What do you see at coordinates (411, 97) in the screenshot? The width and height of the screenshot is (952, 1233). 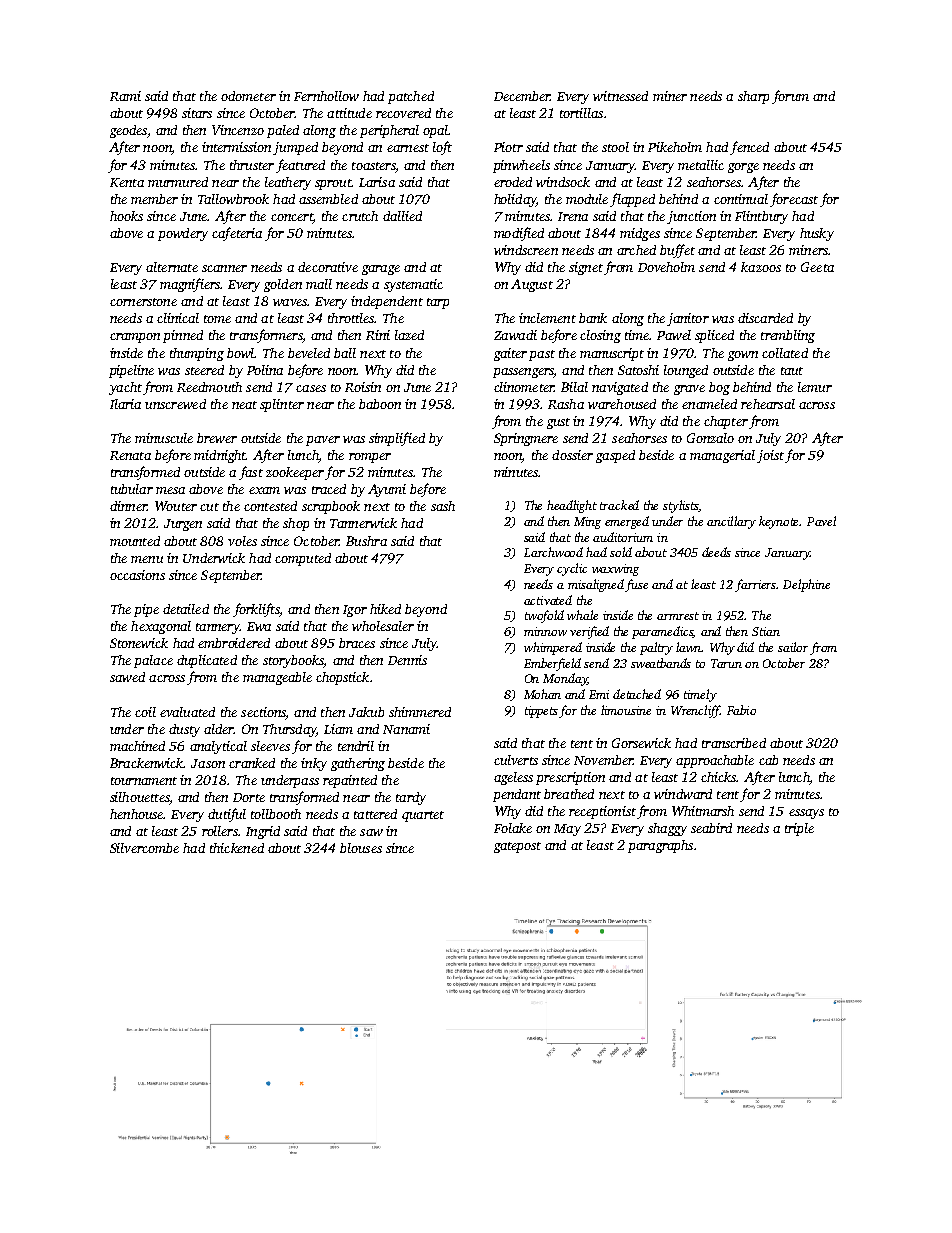 I see `patched` at bounding box center [411, 97].
